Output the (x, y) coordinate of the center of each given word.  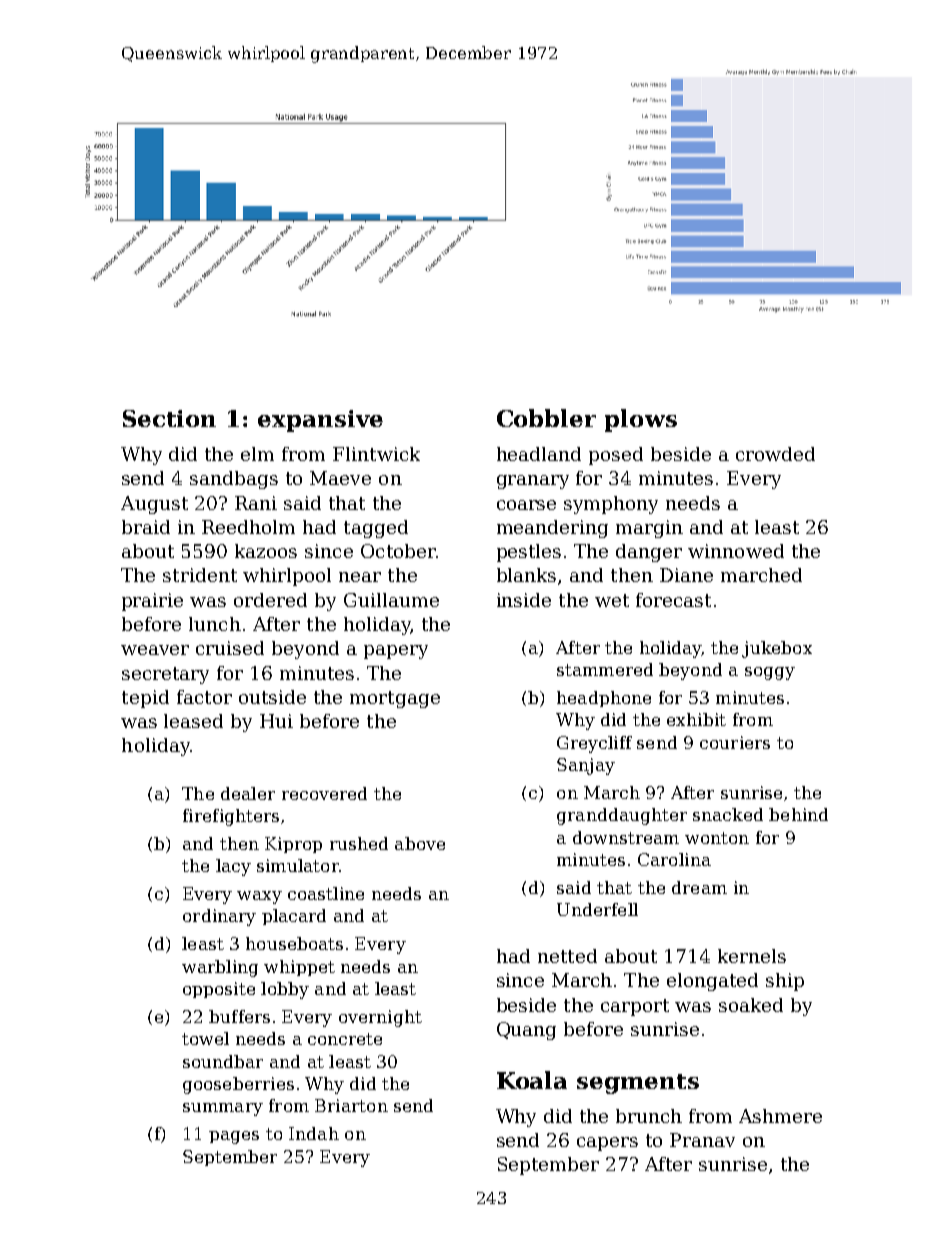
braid (146, 527)
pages (234, 1137)
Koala (532, 1080)
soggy (770, 673)
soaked (751, 1005)
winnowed (736, 551)
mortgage (395, 699)
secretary (165, 675)
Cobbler (546, 418)
